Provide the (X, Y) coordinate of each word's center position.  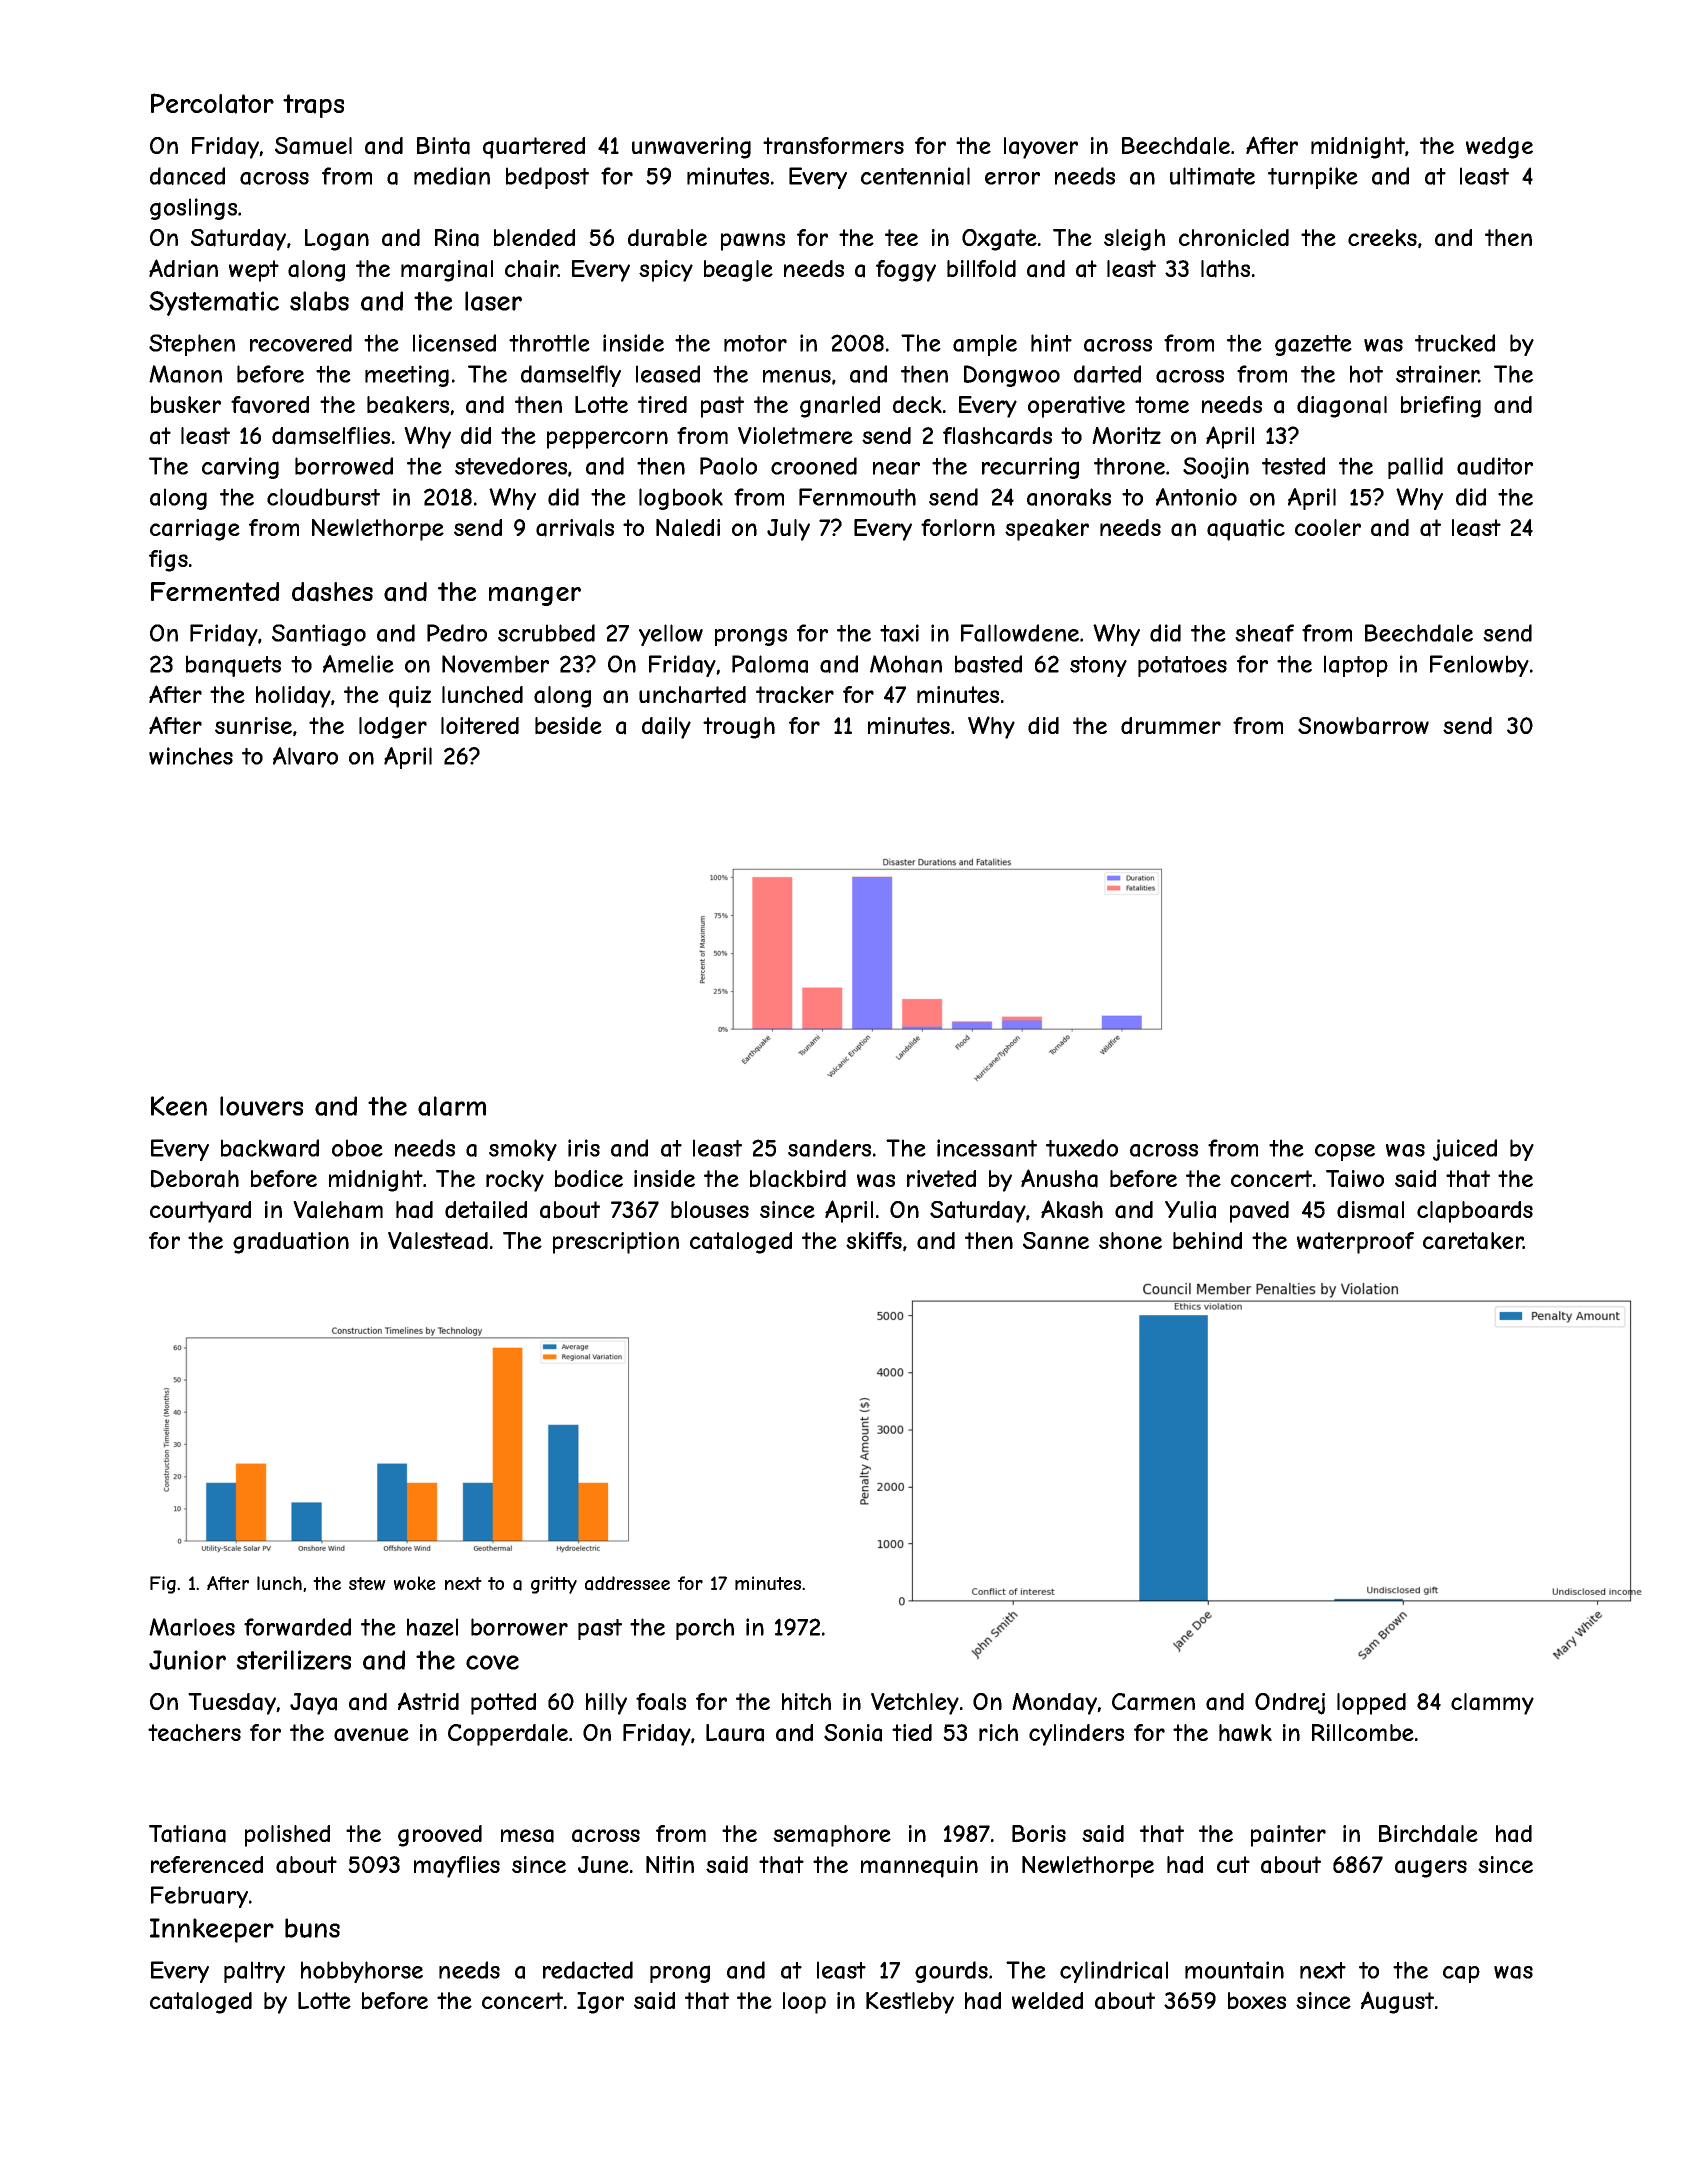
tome (1162, 404)
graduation (291, 1243)
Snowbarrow (1363, 726)
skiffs (874, 1240)
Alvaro (305, 756)
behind (1207, 1240)
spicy (666, 271)
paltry (254, 1972)
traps (313, 106)
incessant (987, 1148)
